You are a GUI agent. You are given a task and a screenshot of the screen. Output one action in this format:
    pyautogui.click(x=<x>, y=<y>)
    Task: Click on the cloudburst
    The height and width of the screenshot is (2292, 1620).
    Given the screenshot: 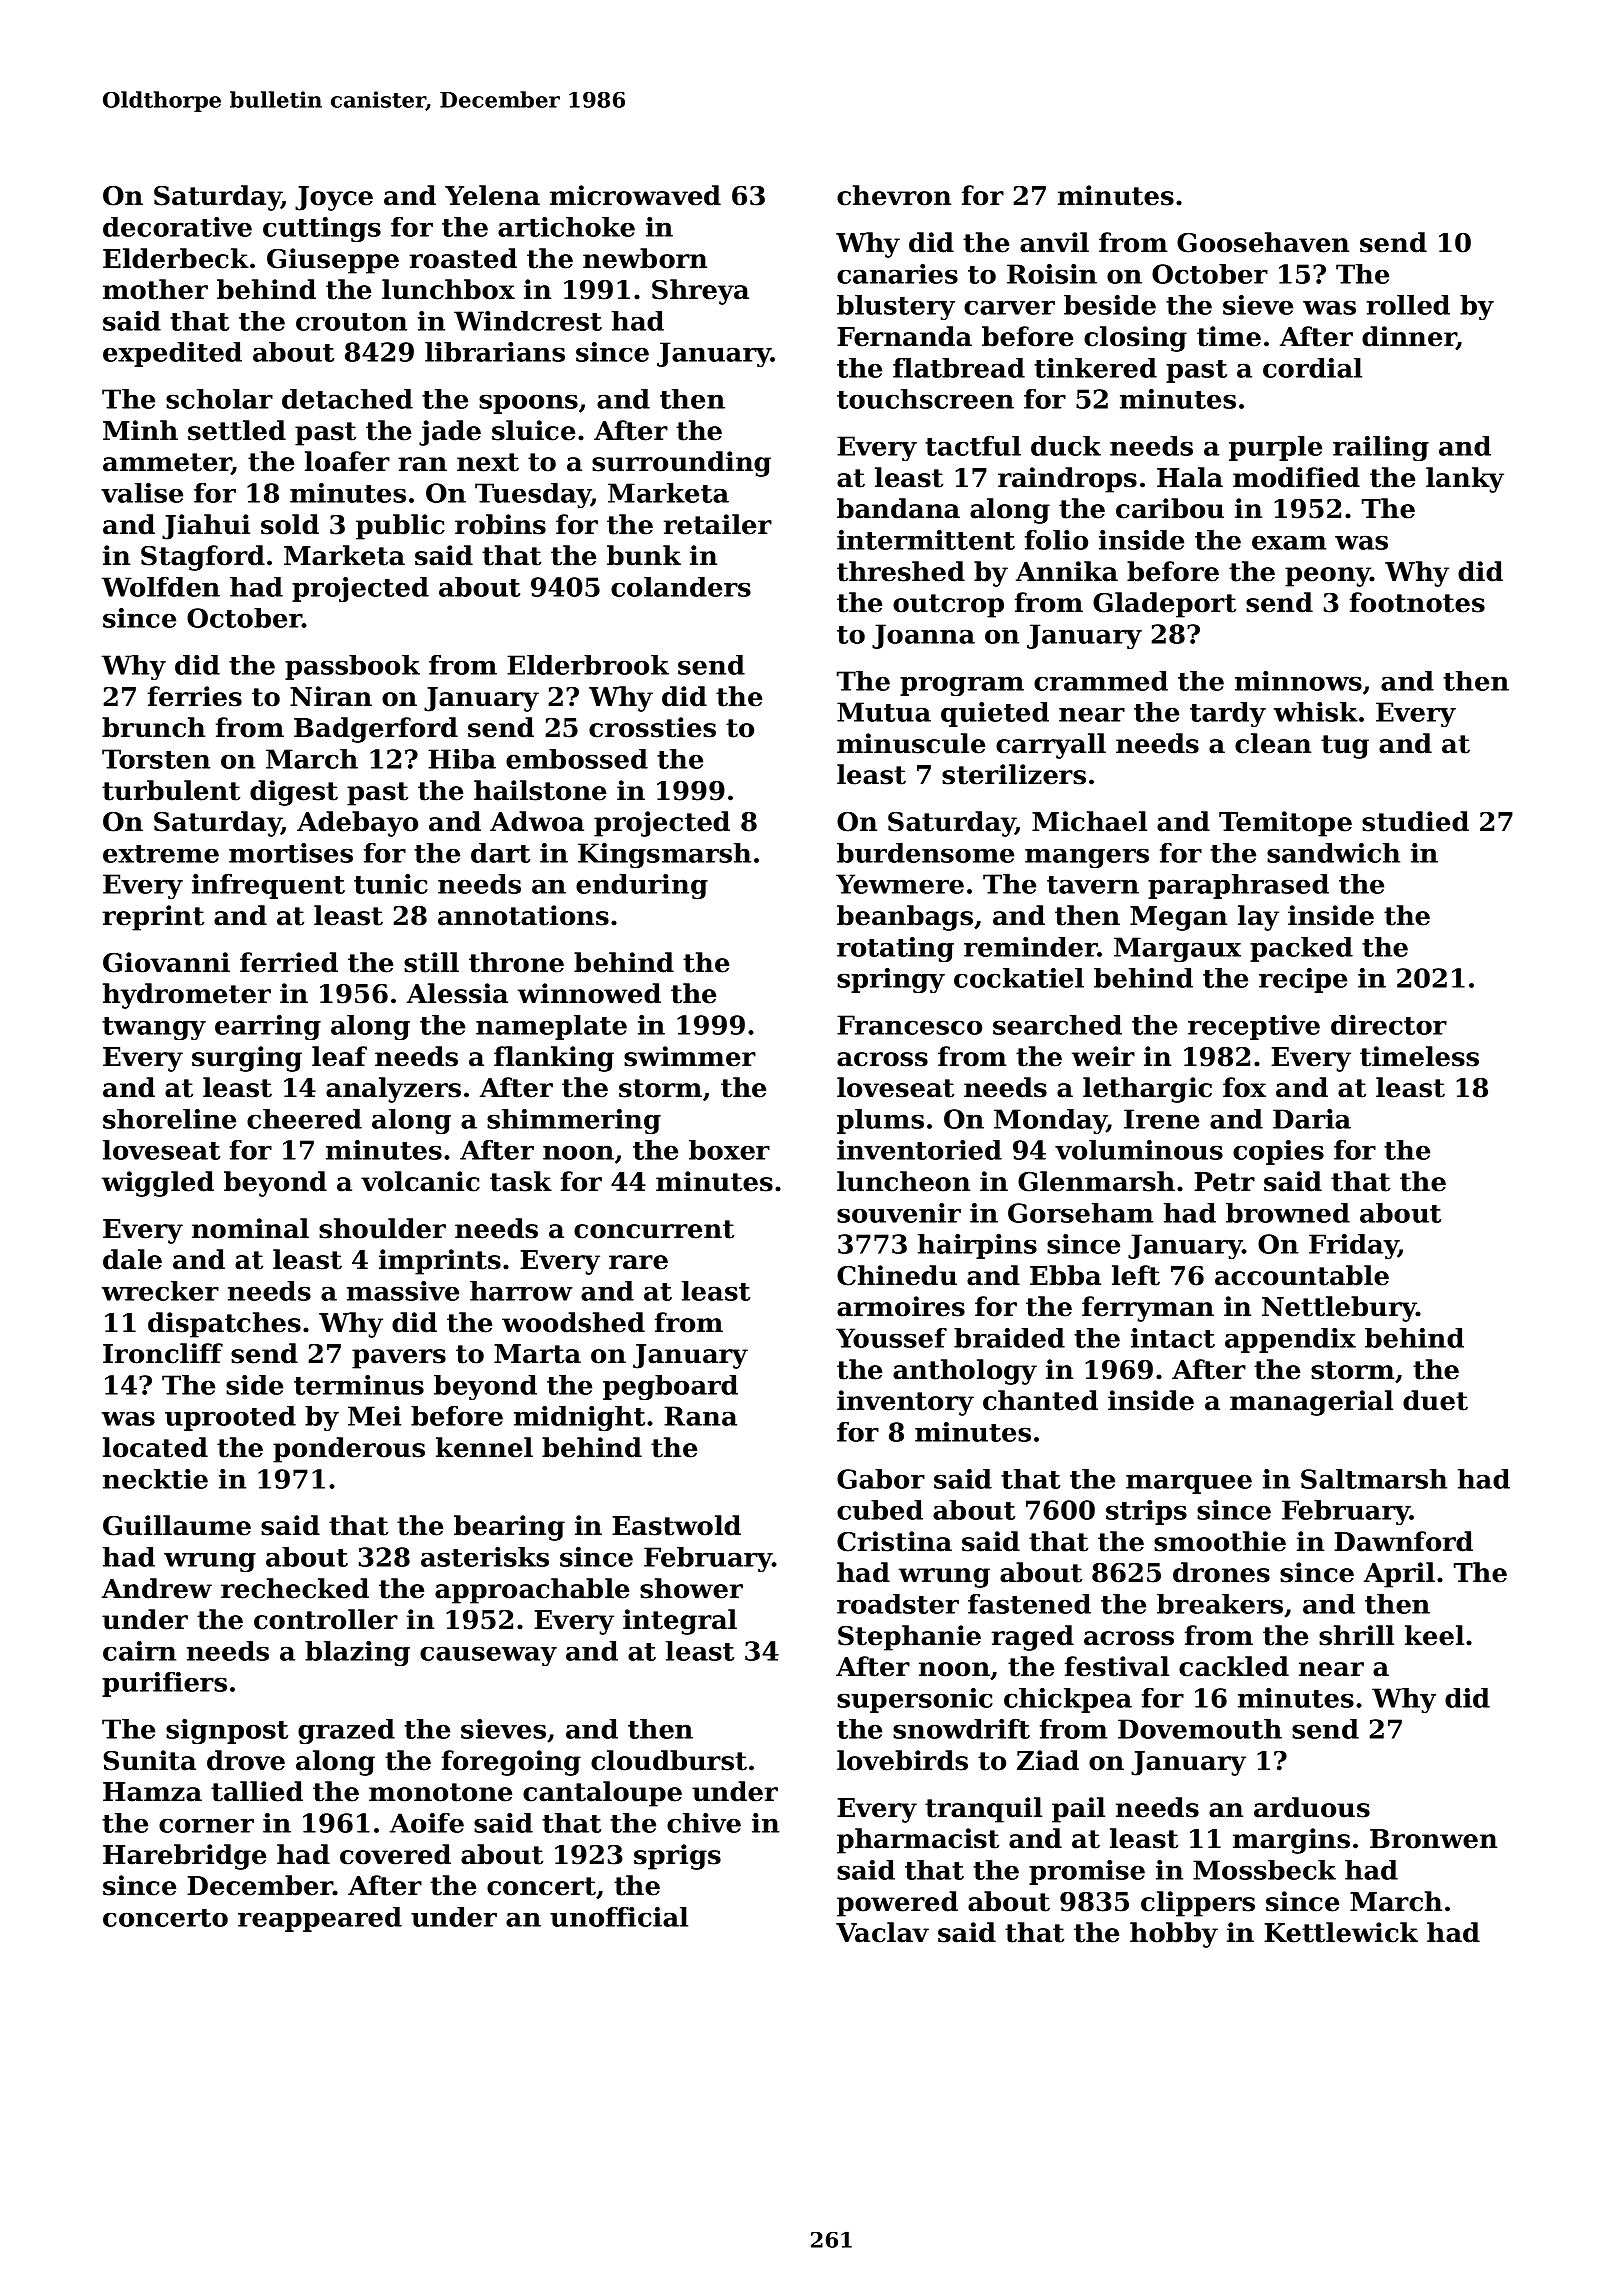 What is the action you would take?
    pyautogui.click(x=669, y=1760)
